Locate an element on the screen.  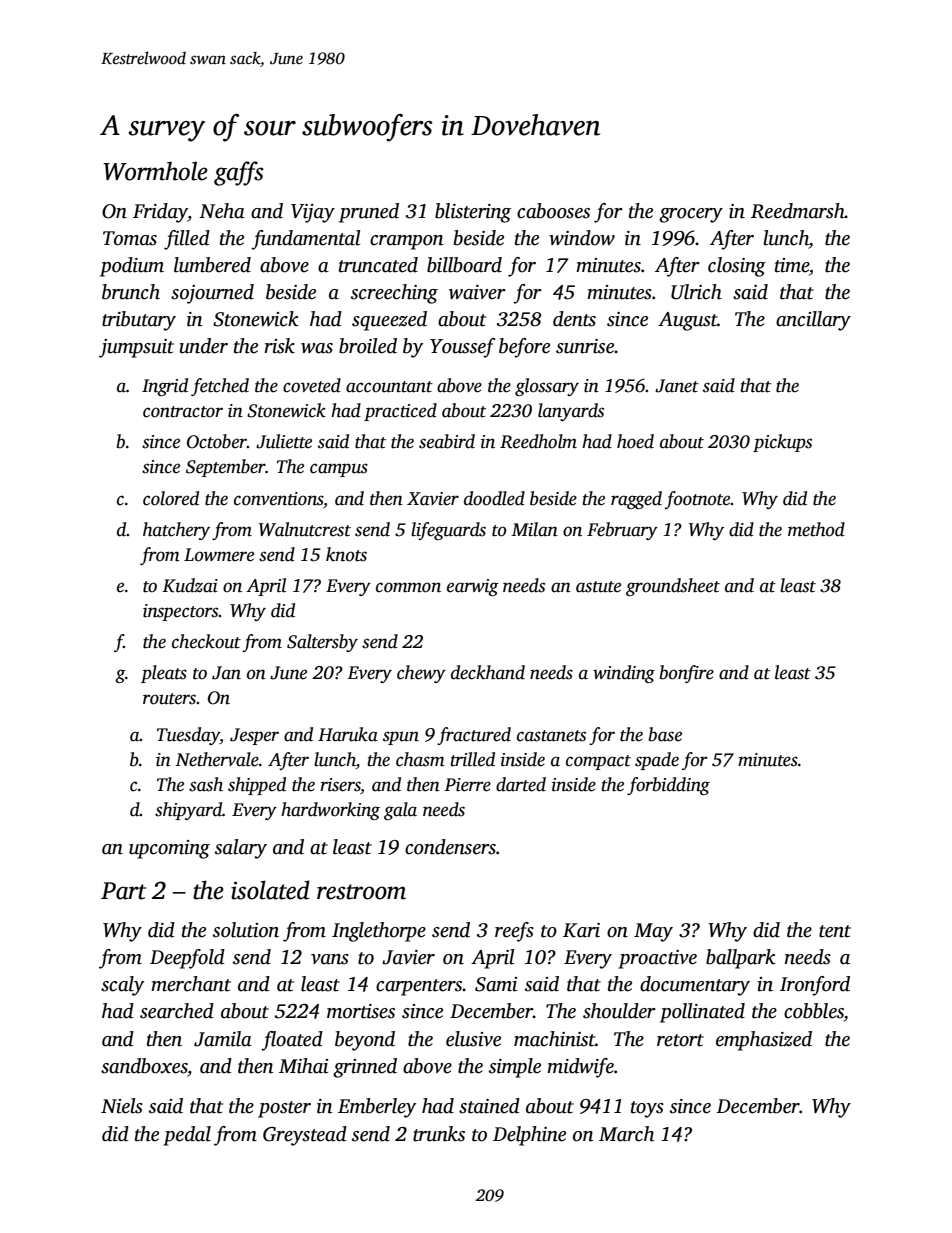
Greystead is located at coordinates (305, 1136).
